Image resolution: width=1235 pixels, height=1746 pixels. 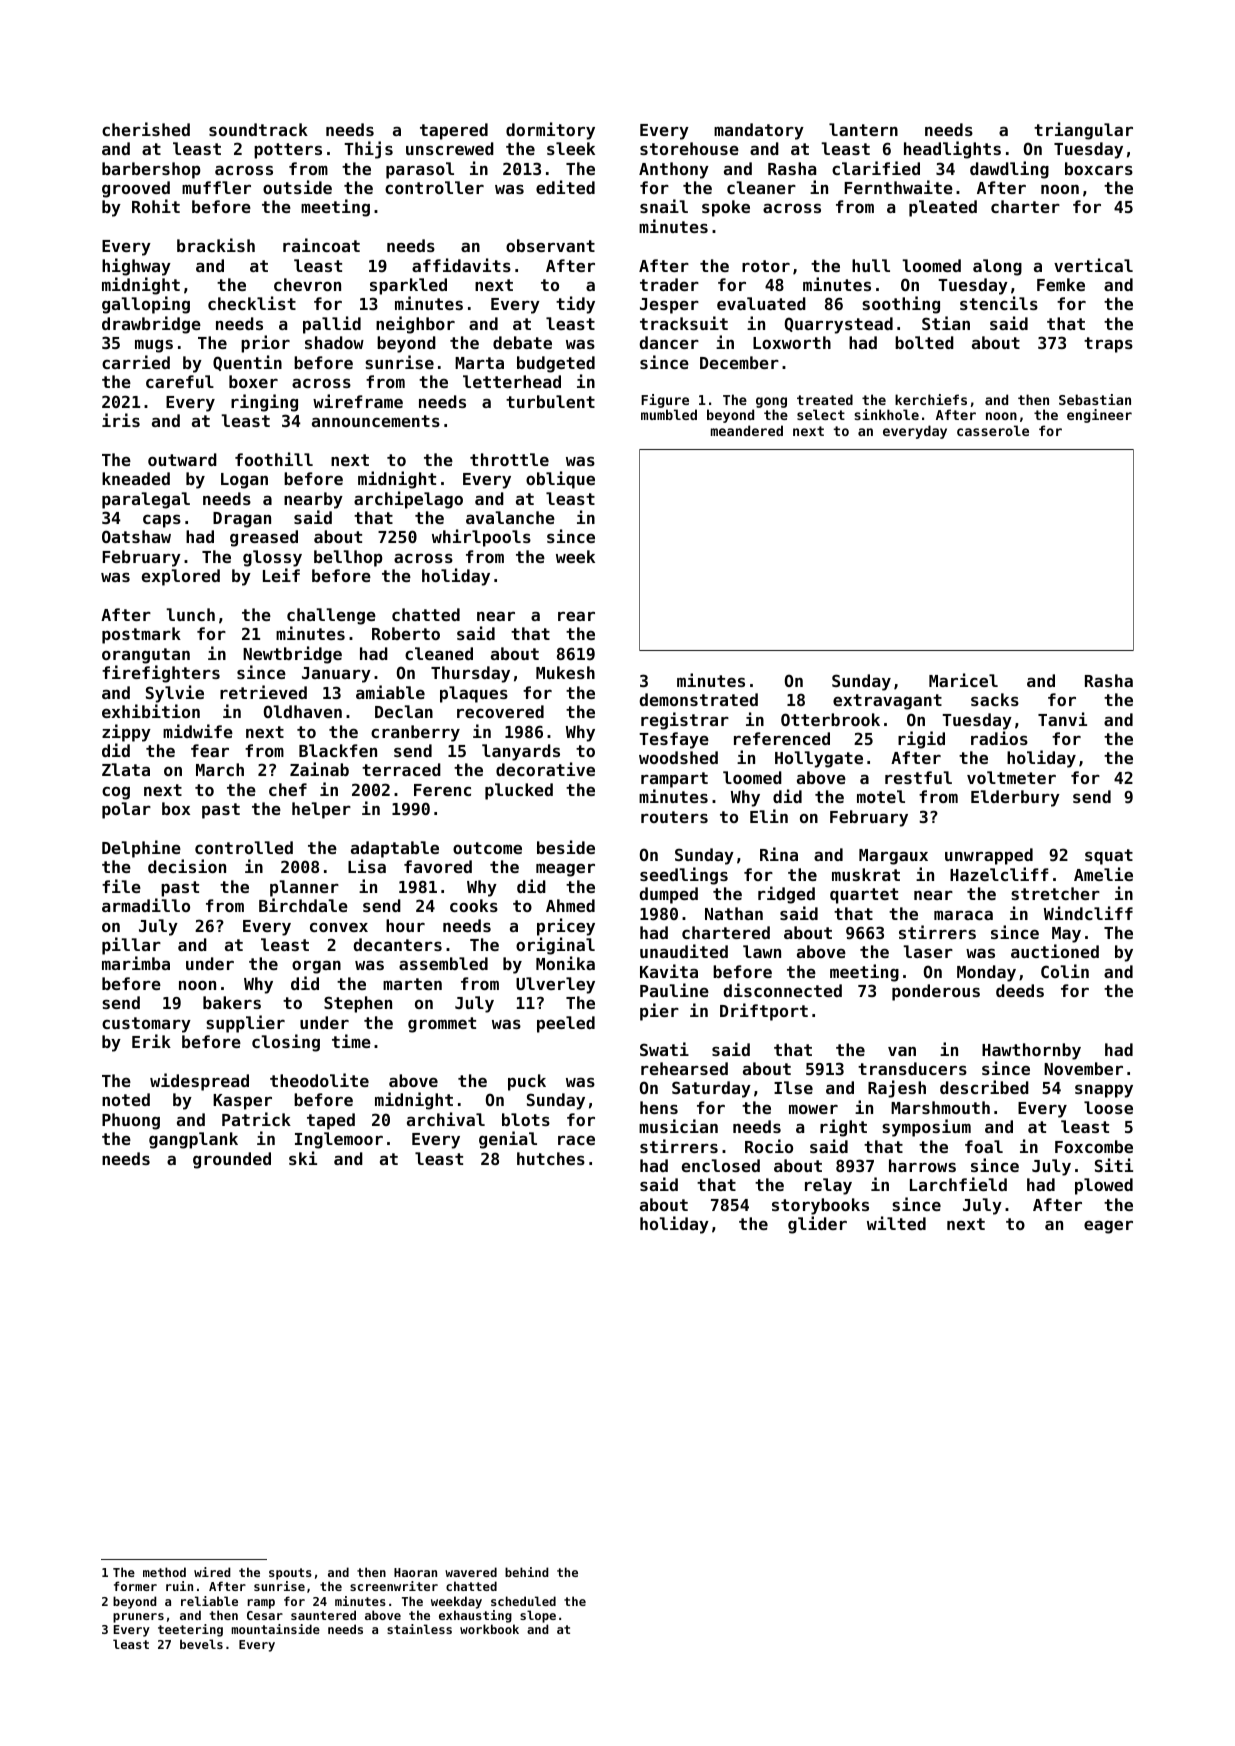 What do you see at coordinates (952, 150) in the image?
I see `headlights` at bounding box center [952, 150].
